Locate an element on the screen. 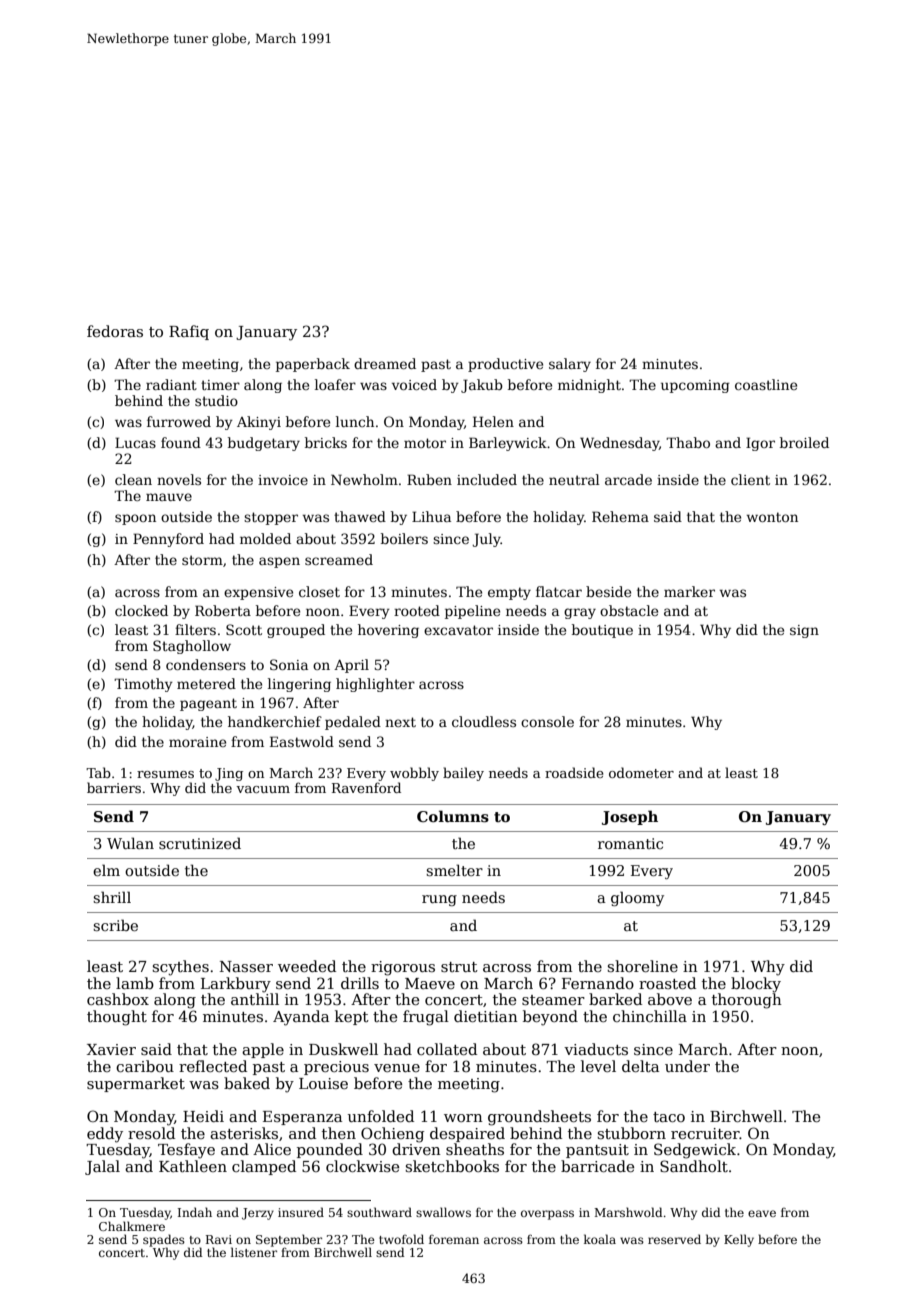  Maeve is located at coordinates (430, 983).
